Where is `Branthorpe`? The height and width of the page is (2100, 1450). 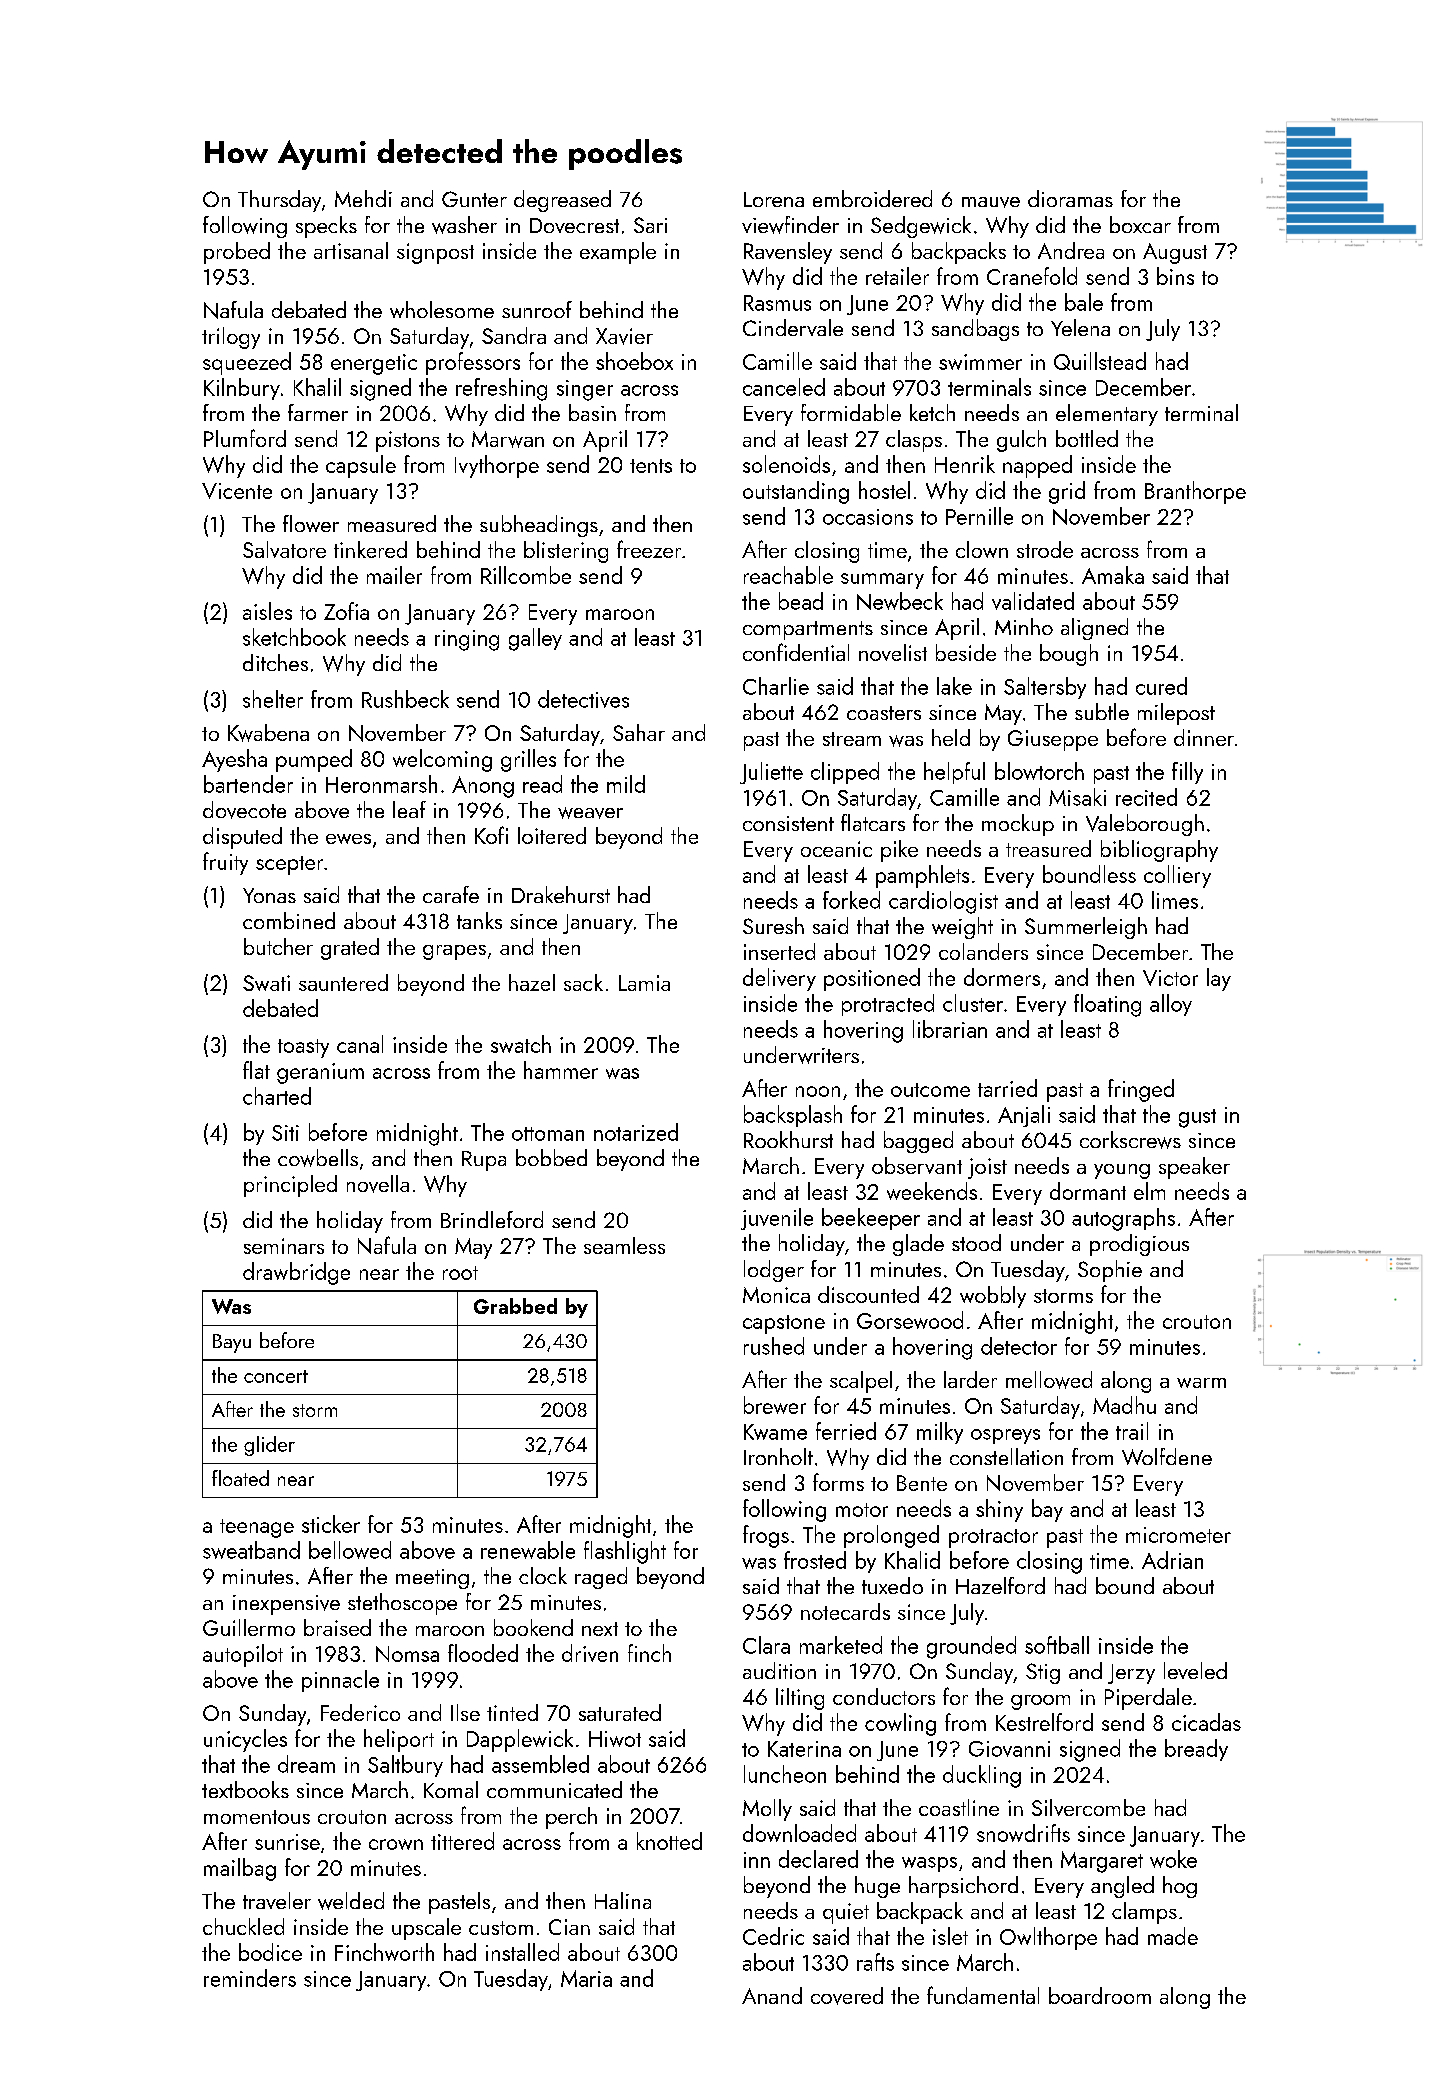
Branthorpe is located at coordinates (1195, 492).
